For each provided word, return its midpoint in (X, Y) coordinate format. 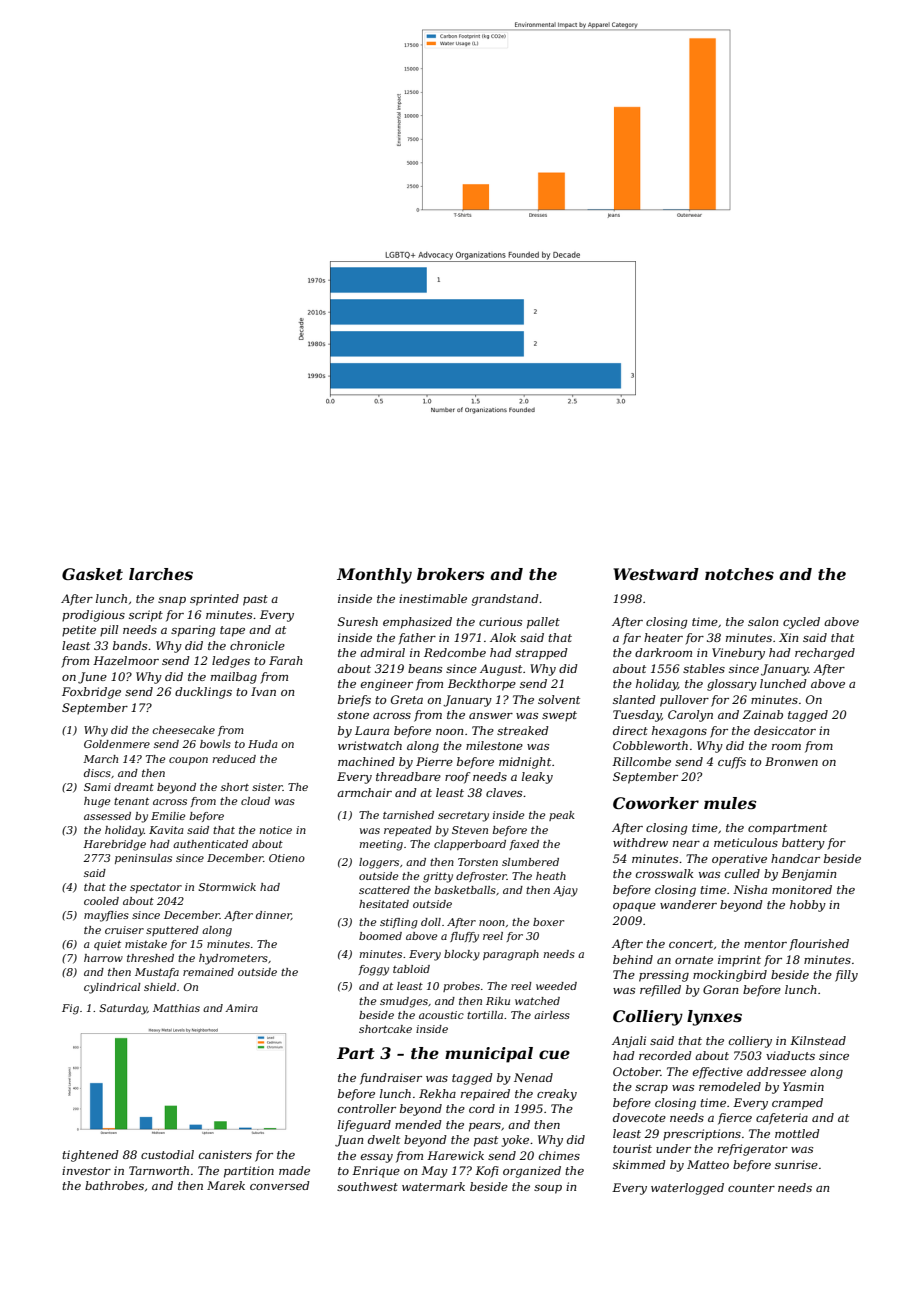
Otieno (287, 858)
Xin (788, 637)
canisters (225, 1154)
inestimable (433, 598)
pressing (664, 976)
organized (532, 1172)
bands (130, 645)
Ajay (565, 891)
